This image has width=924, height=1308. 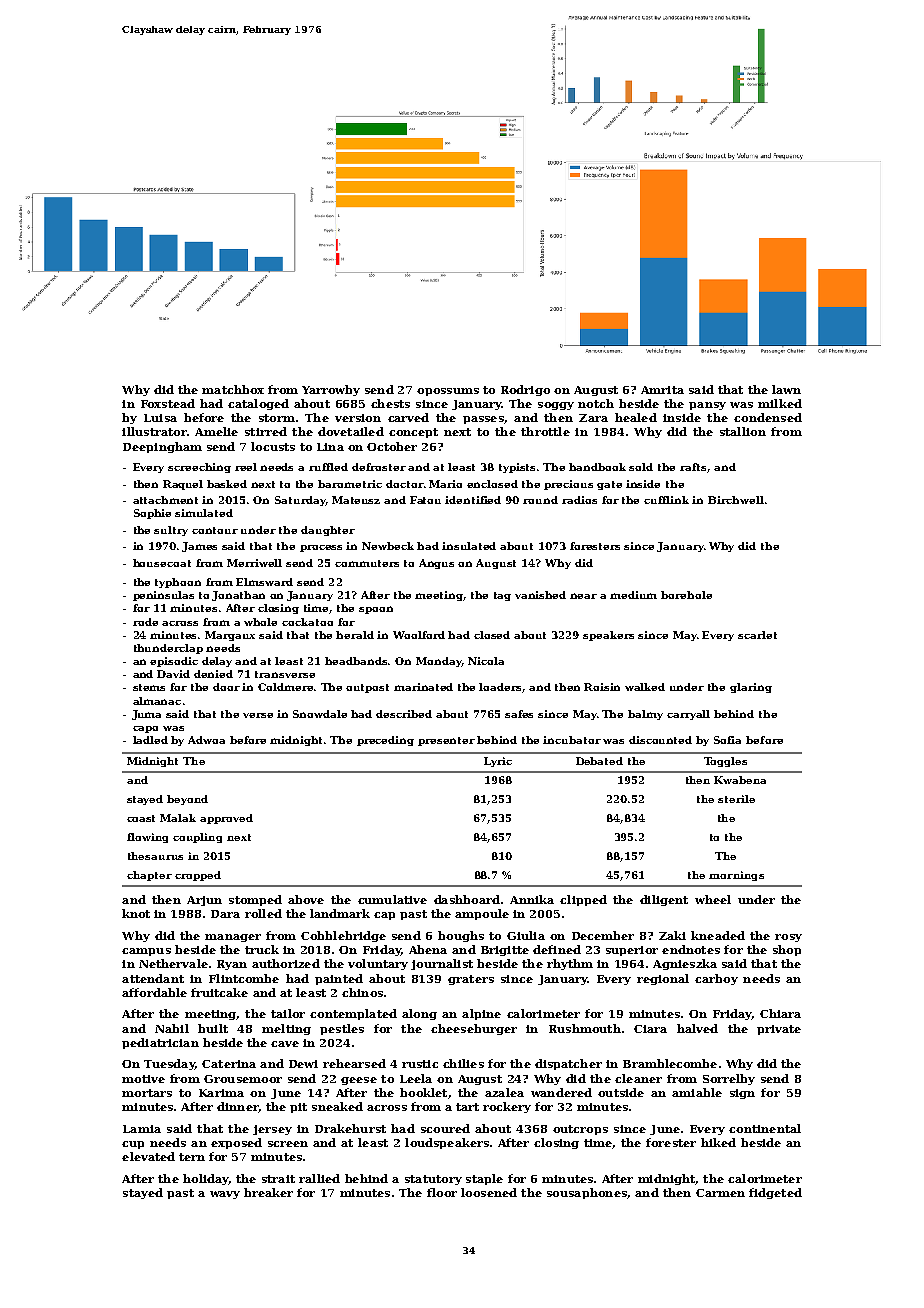 I want to click on Elmsward, so click(x=264, y=582).
